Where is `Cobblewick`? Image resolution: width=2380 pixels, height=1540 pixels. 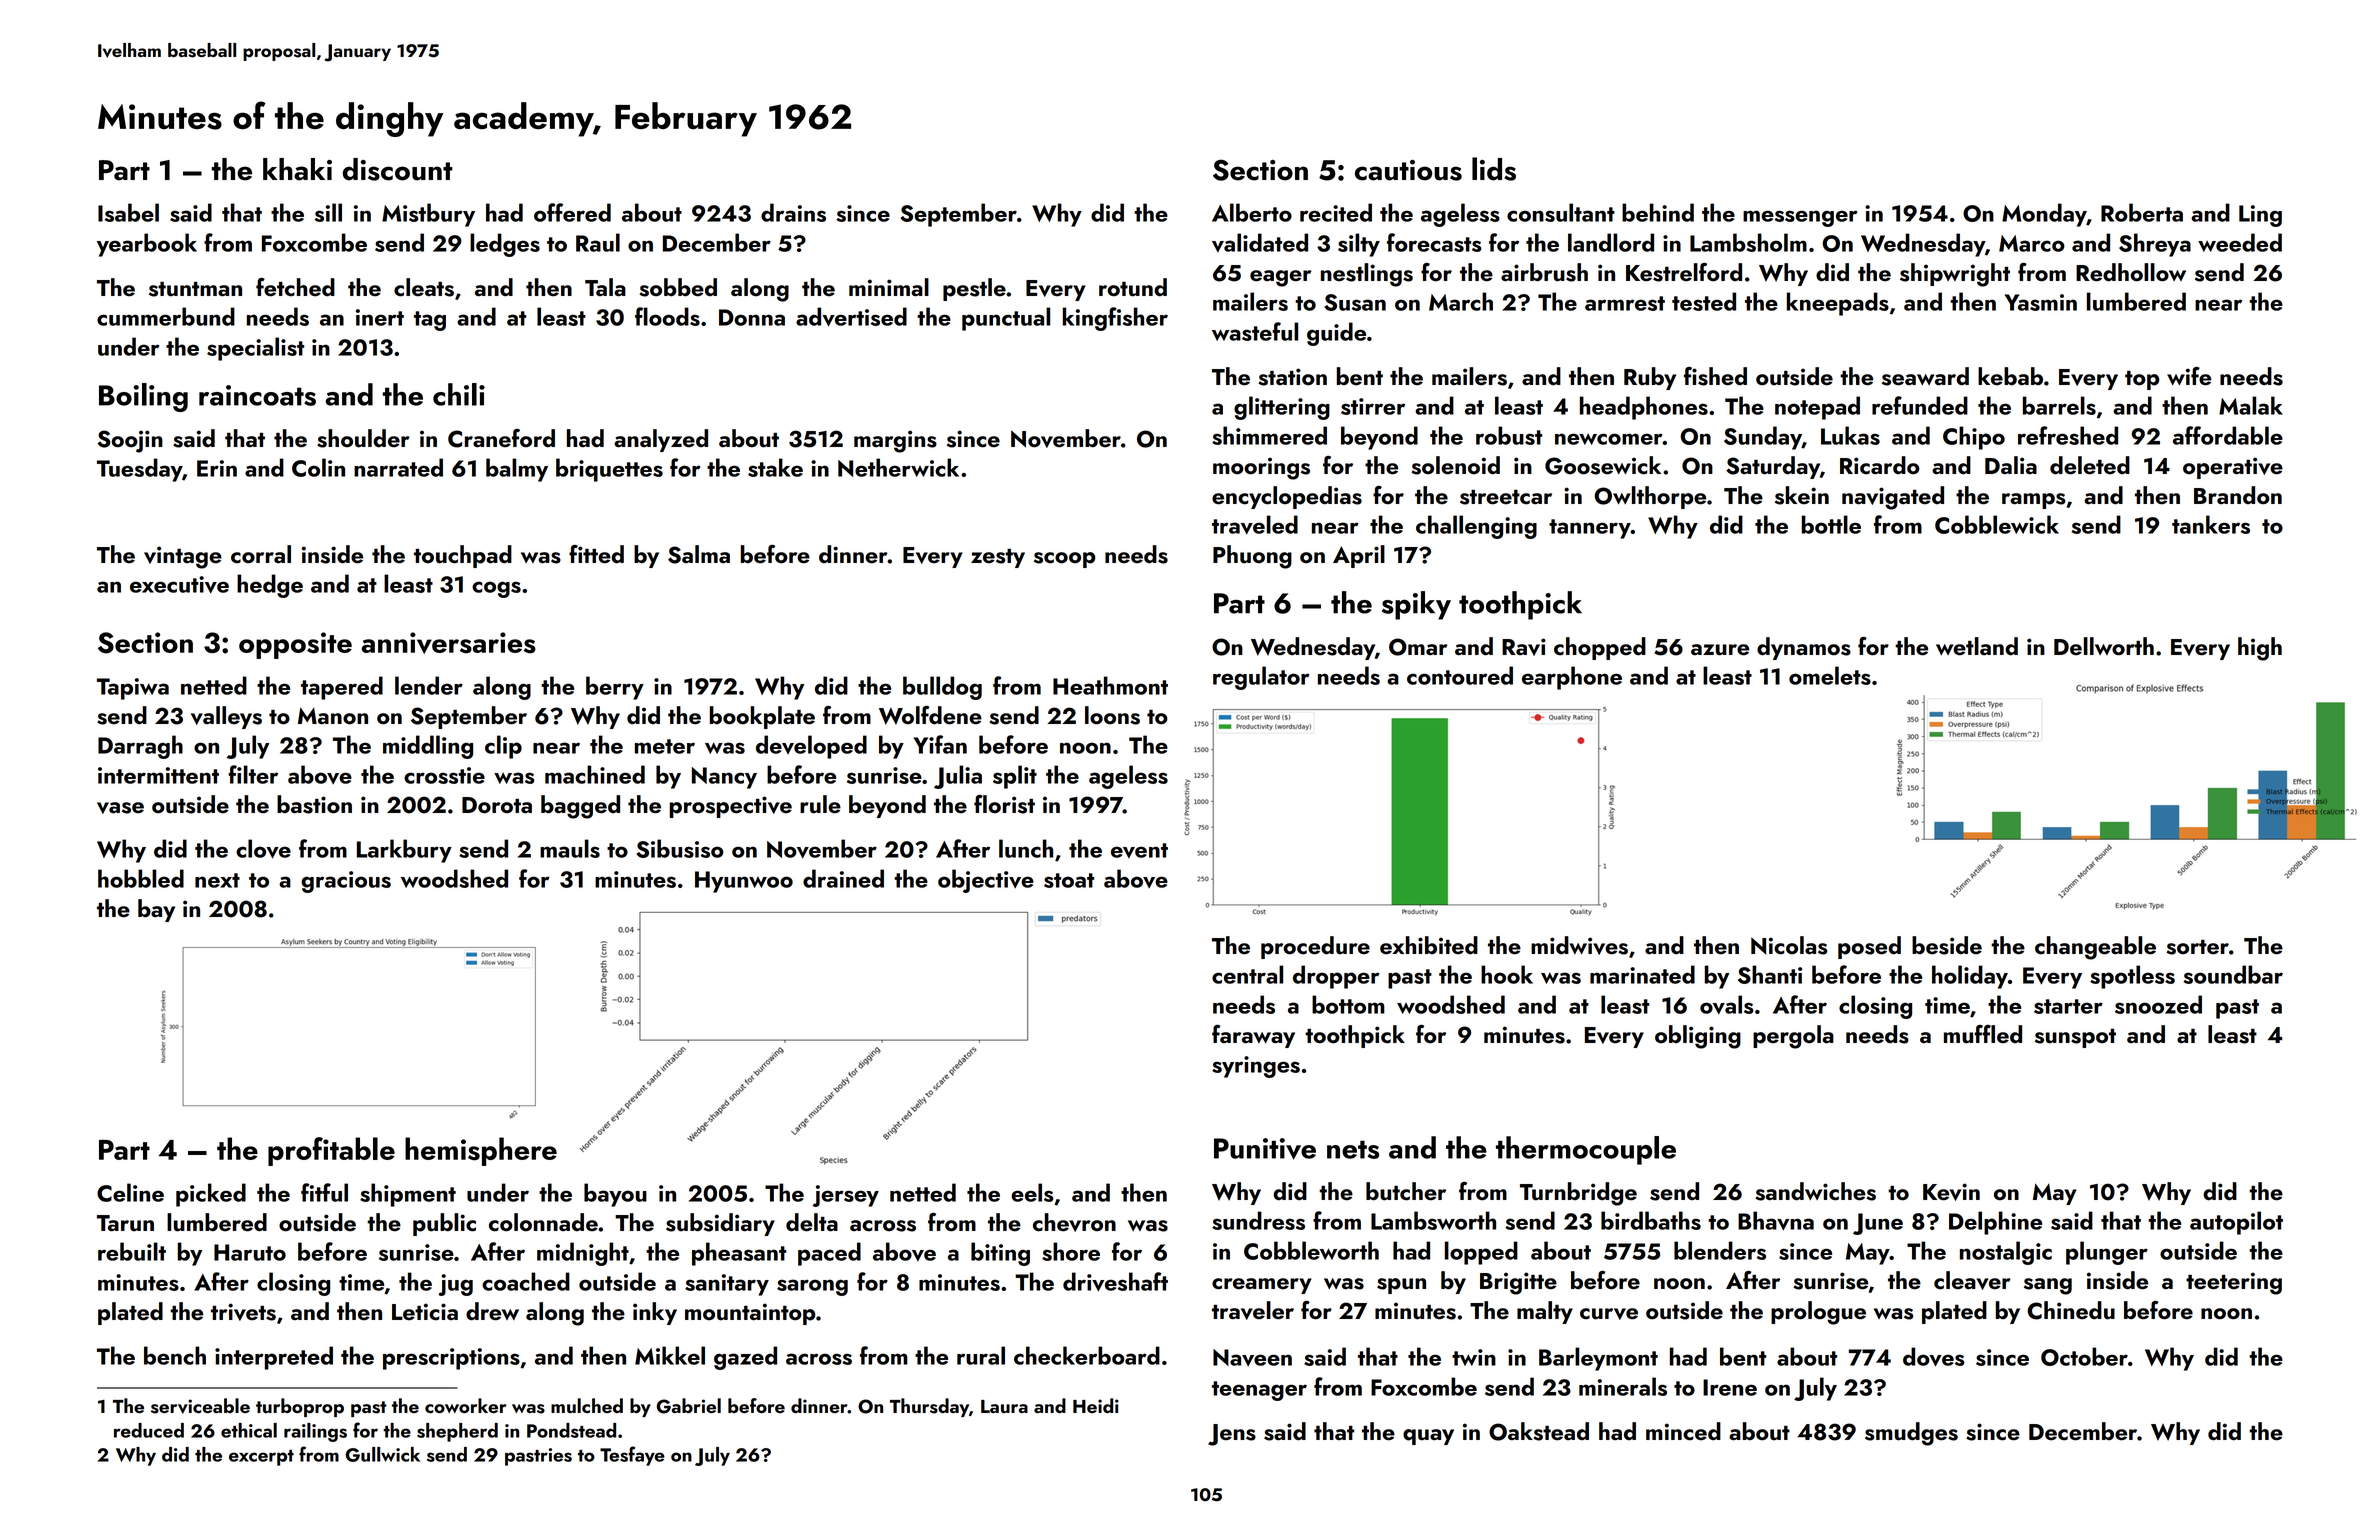
Cobblewick is located at coordinates (1997, 524).
